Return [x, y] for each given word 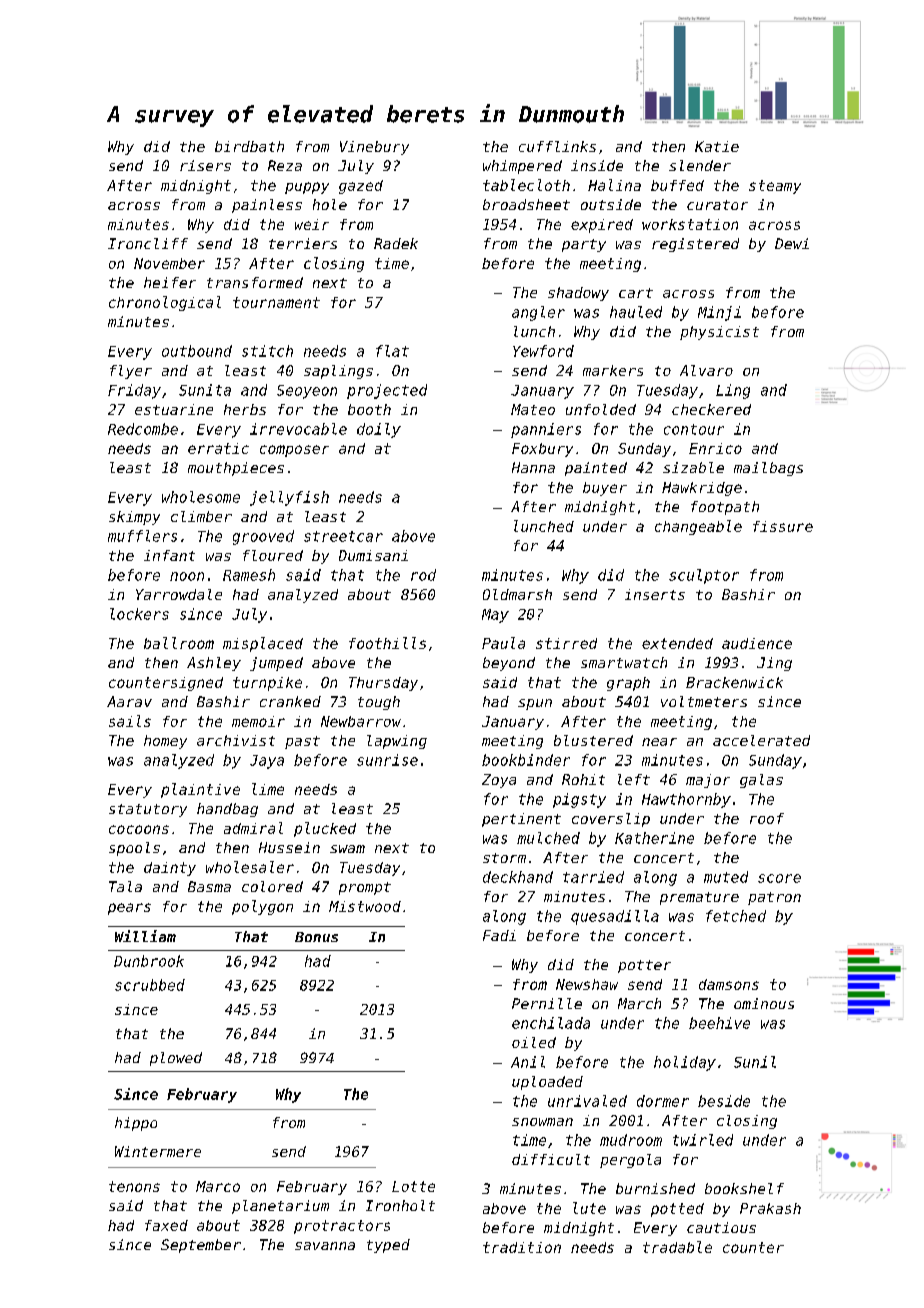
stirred [566, 643]
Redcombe [143, 429]
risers [205, 165]
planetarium [280, 1207]
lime [268, 789]
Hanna [533, 467]
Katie [717, 146]
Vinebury [374, 148]
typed [388, 1246]
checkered [711, 409]
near [659, 742]
